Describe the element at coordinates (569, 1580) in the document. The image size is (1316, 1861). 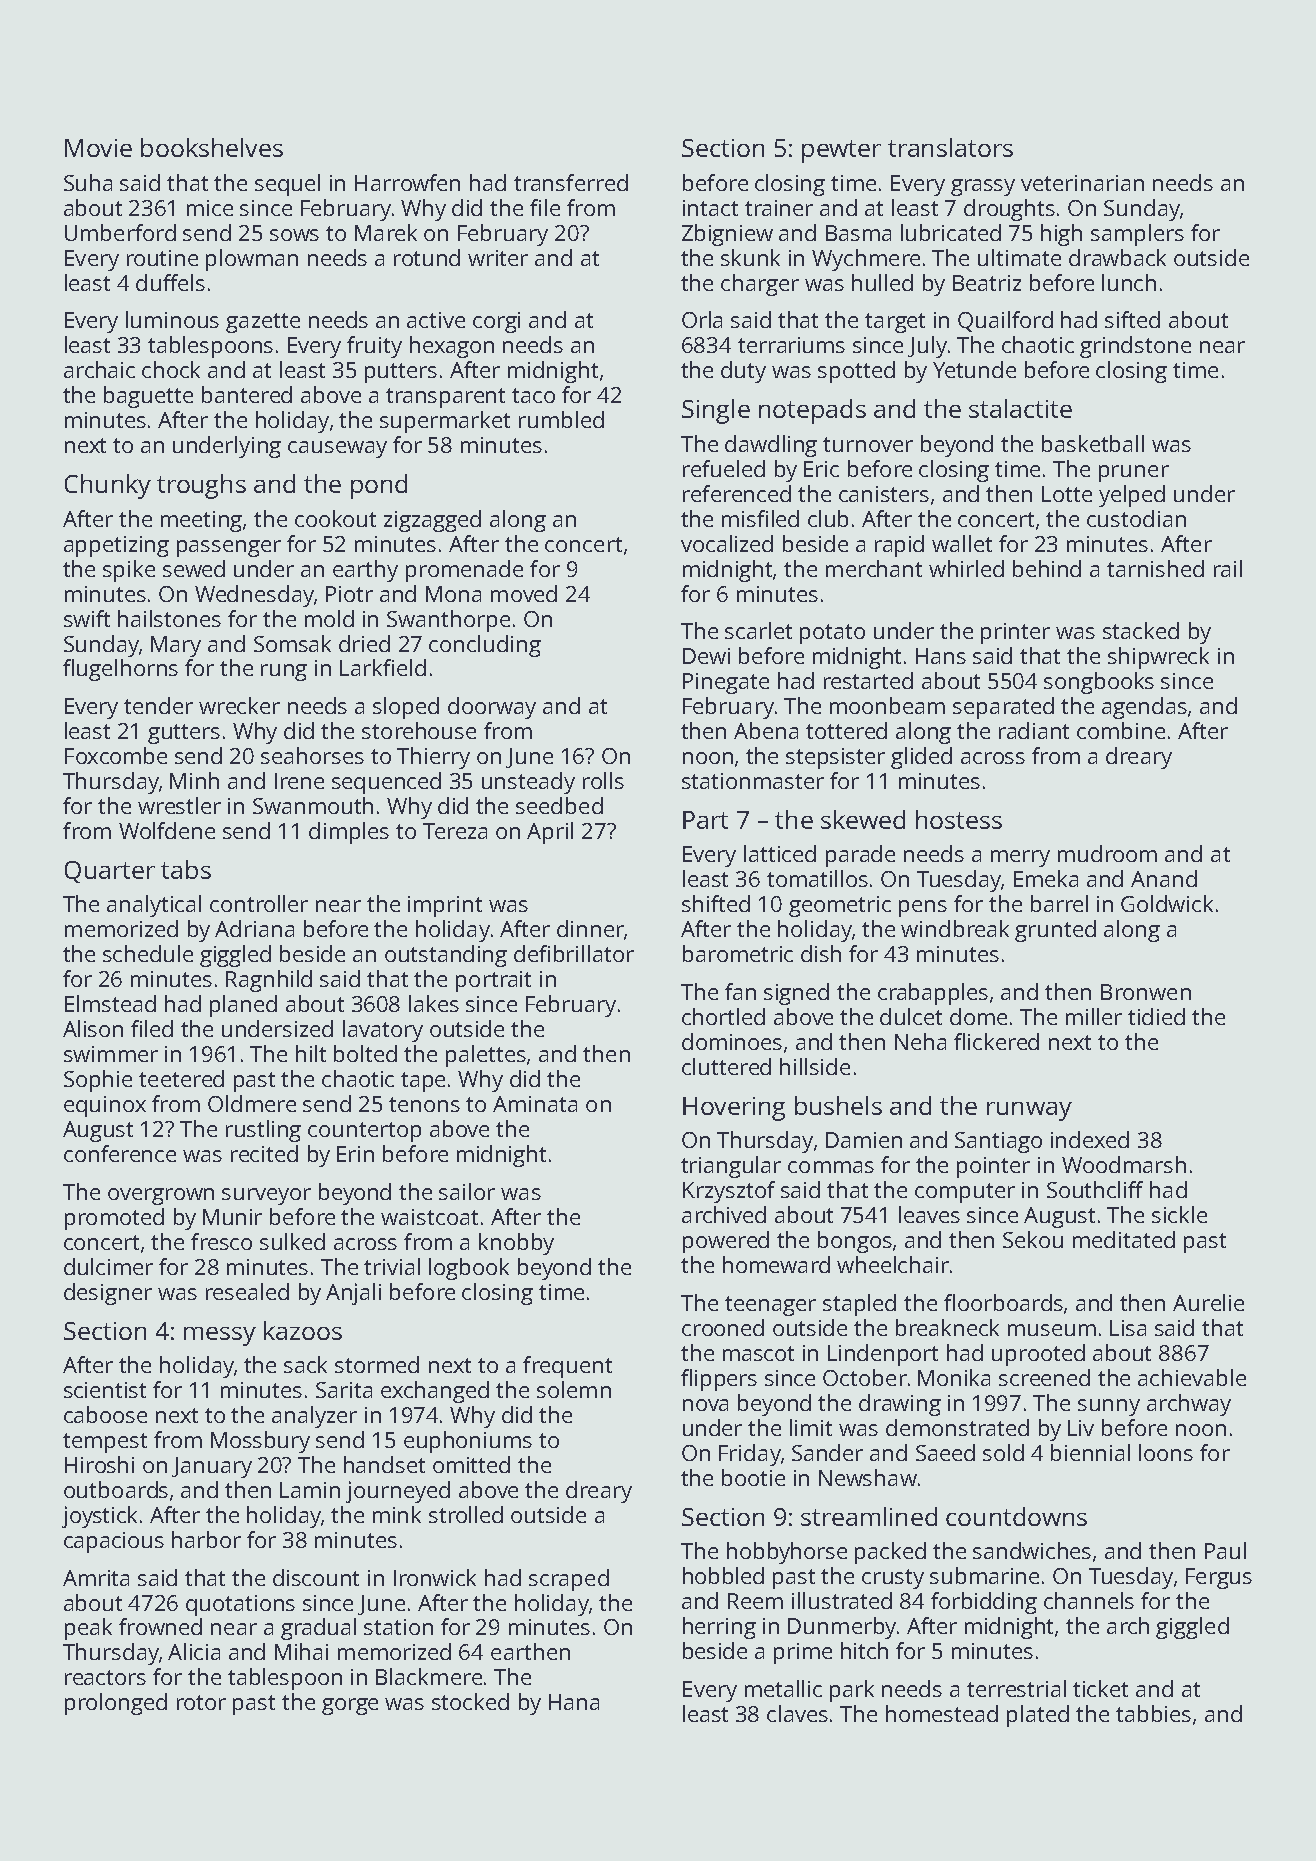
I see `scraped` at that location.
